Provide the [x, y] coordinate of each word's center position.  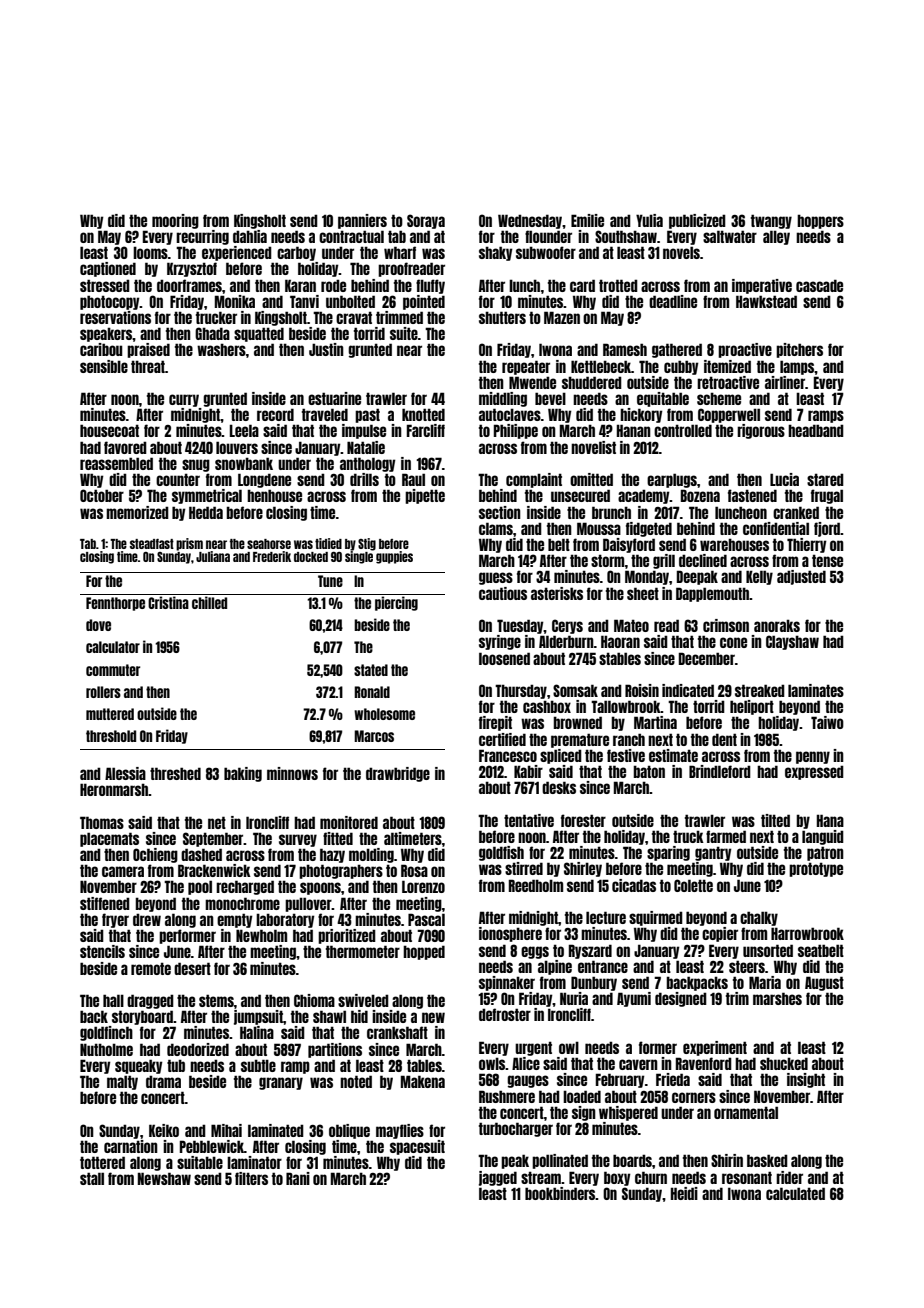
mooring [175, 221]
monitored [349, 822]
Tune [330, 581]
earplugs [672, 480]
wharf [400, 252]
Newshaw [164, 1178]
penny [813, 757]
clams [496, 528]
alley [776, 237]
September [213, 839]
